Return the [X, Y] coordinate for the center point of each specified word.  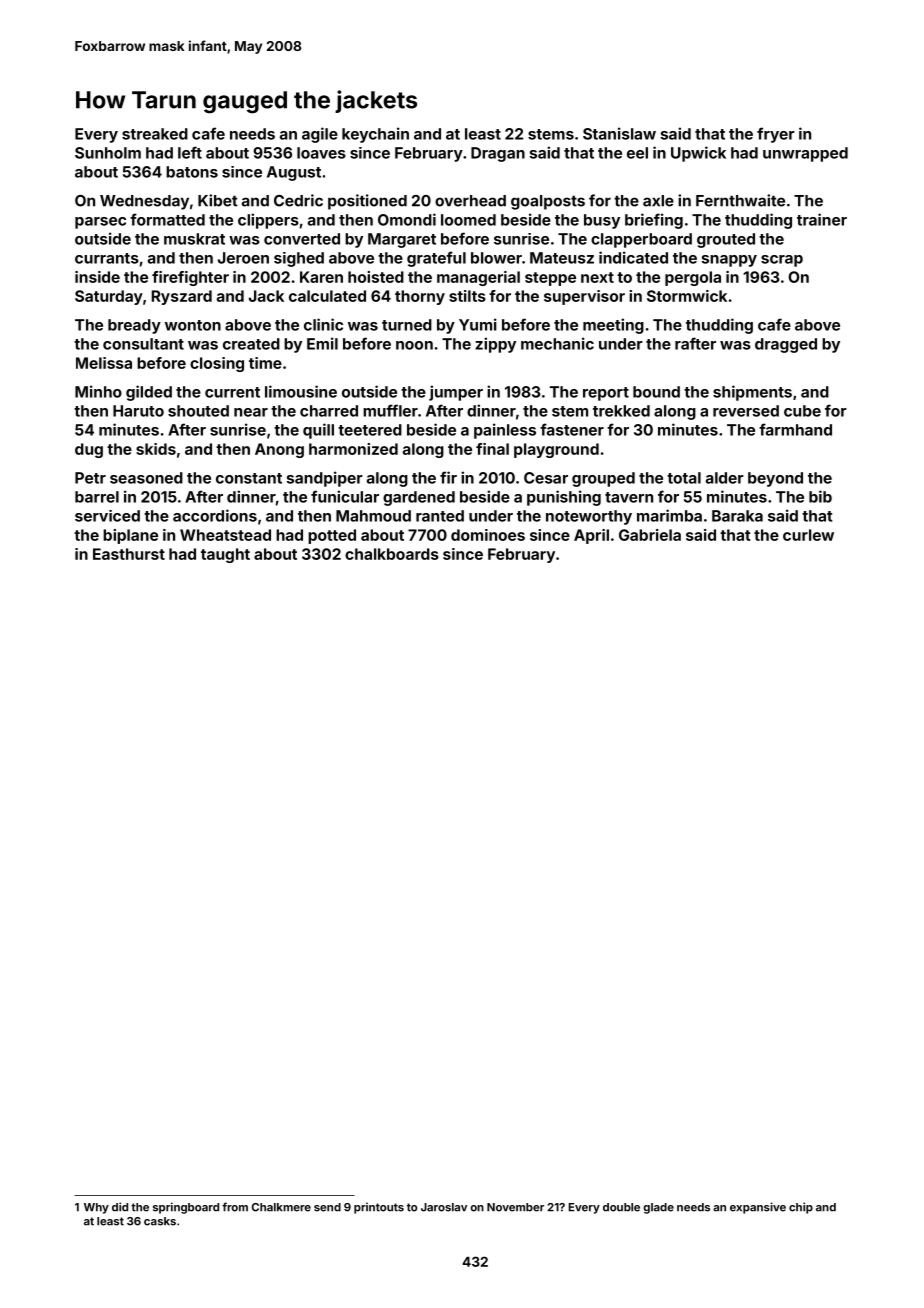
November [515, 1207]
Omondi [407, 219]
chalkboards [392, 554]
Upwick [698, 154]
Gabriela [650, 535]
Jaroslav [444, 1207]
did [120, 1207]
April [591, 536]
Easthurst [129, 554]
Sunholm [108, 153]
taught [225, 555]
